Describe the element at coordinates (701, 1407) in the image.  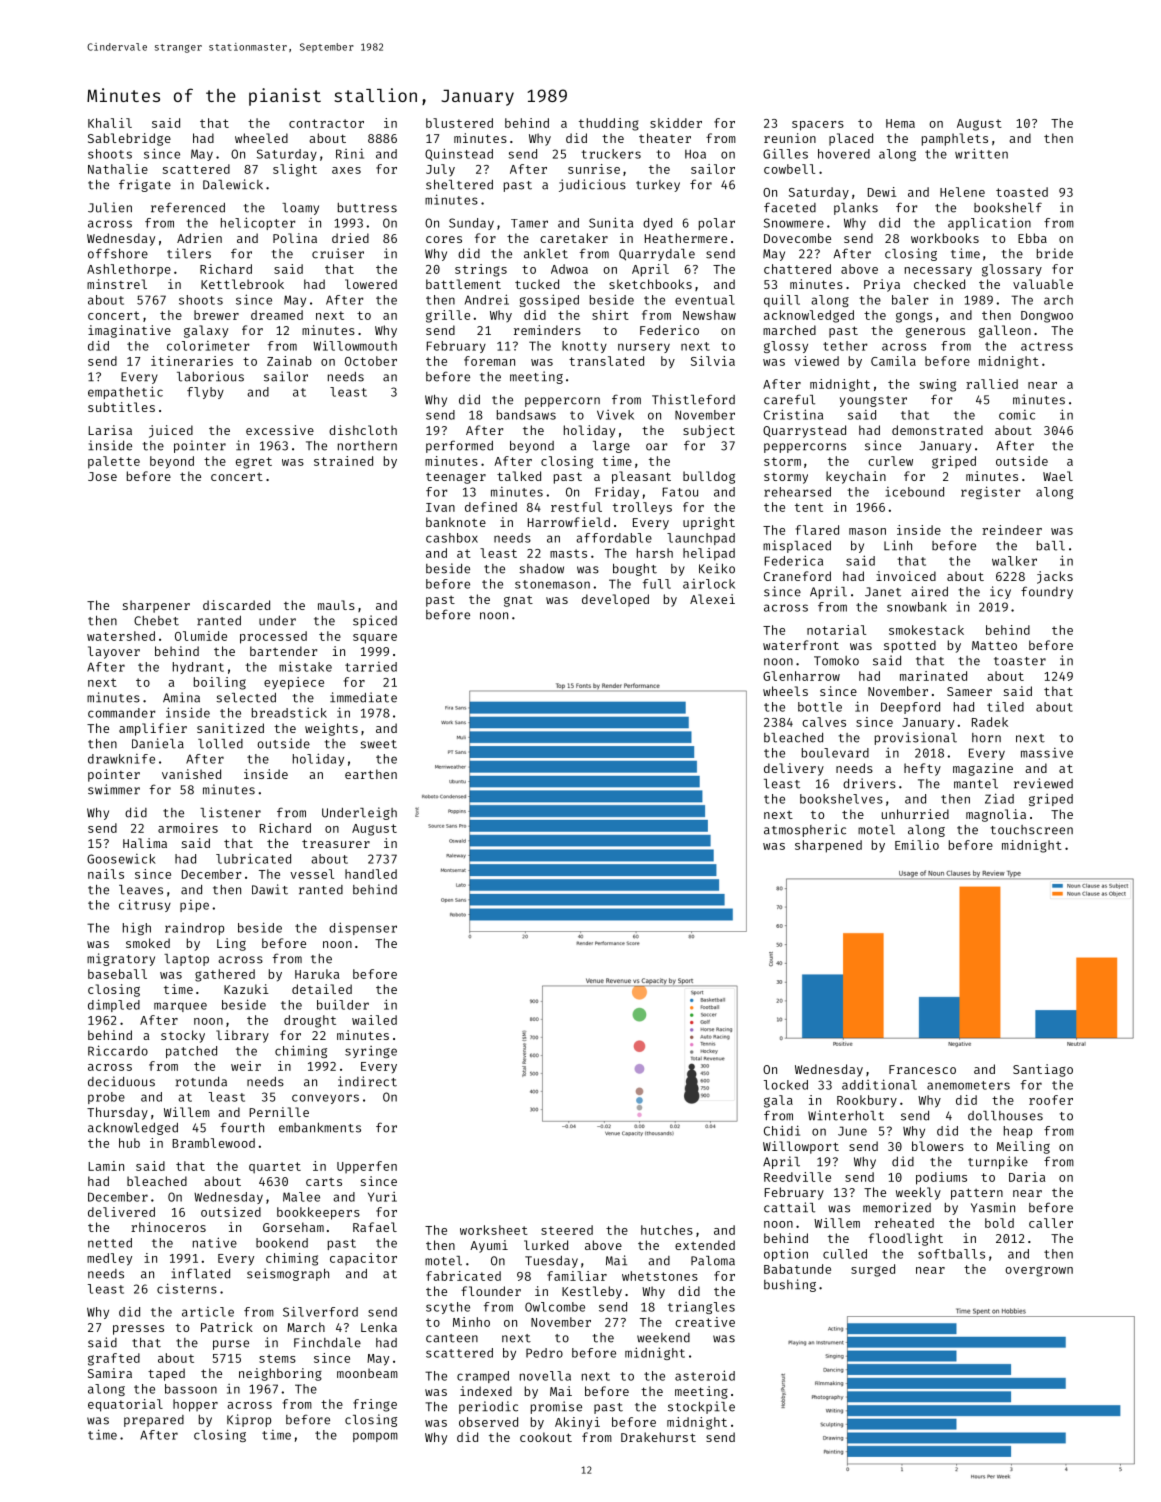
I see `stockpile` at that location.
